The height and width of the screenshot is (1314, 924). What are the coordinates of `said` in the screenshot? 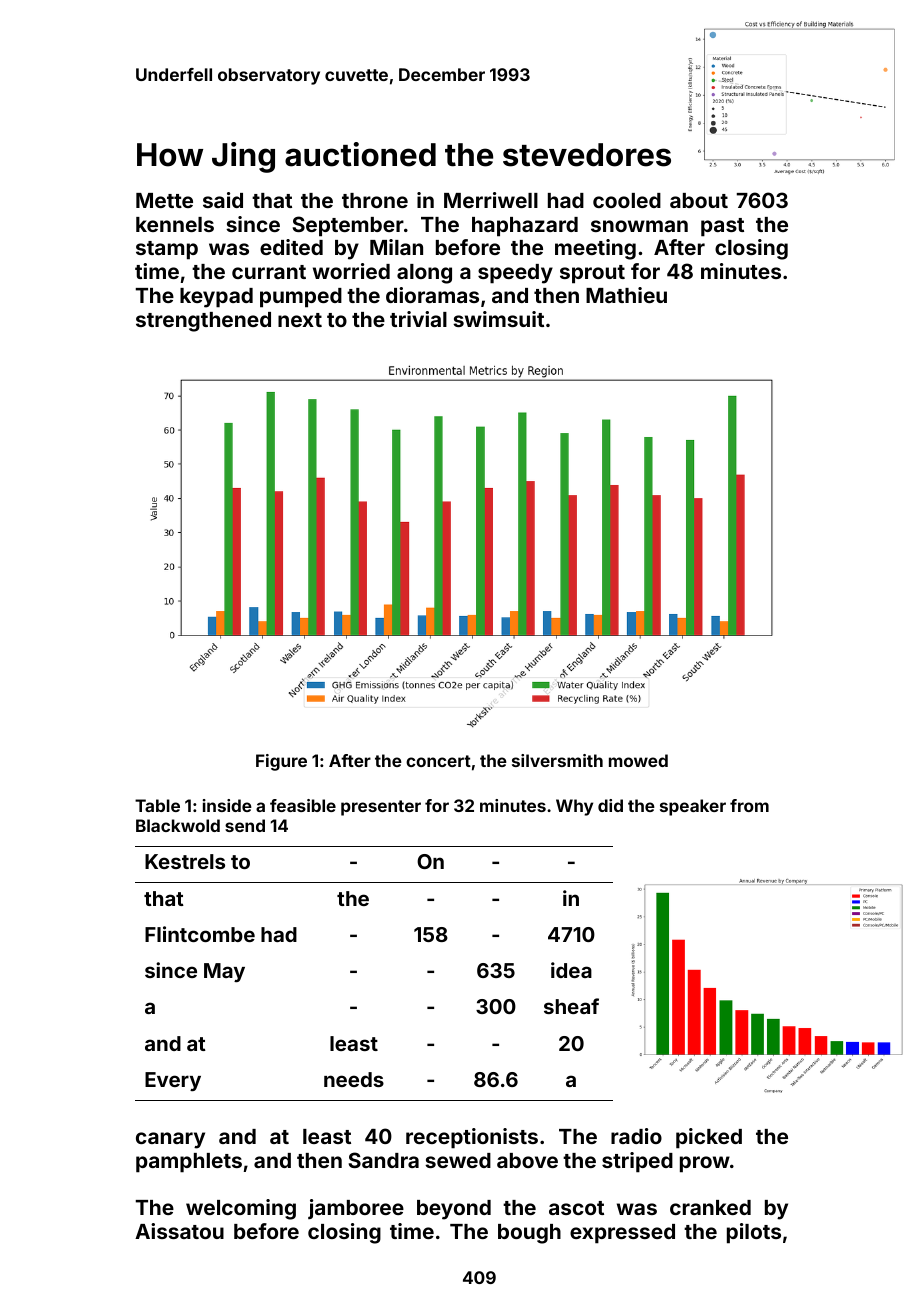 It's located at (223, 200).
